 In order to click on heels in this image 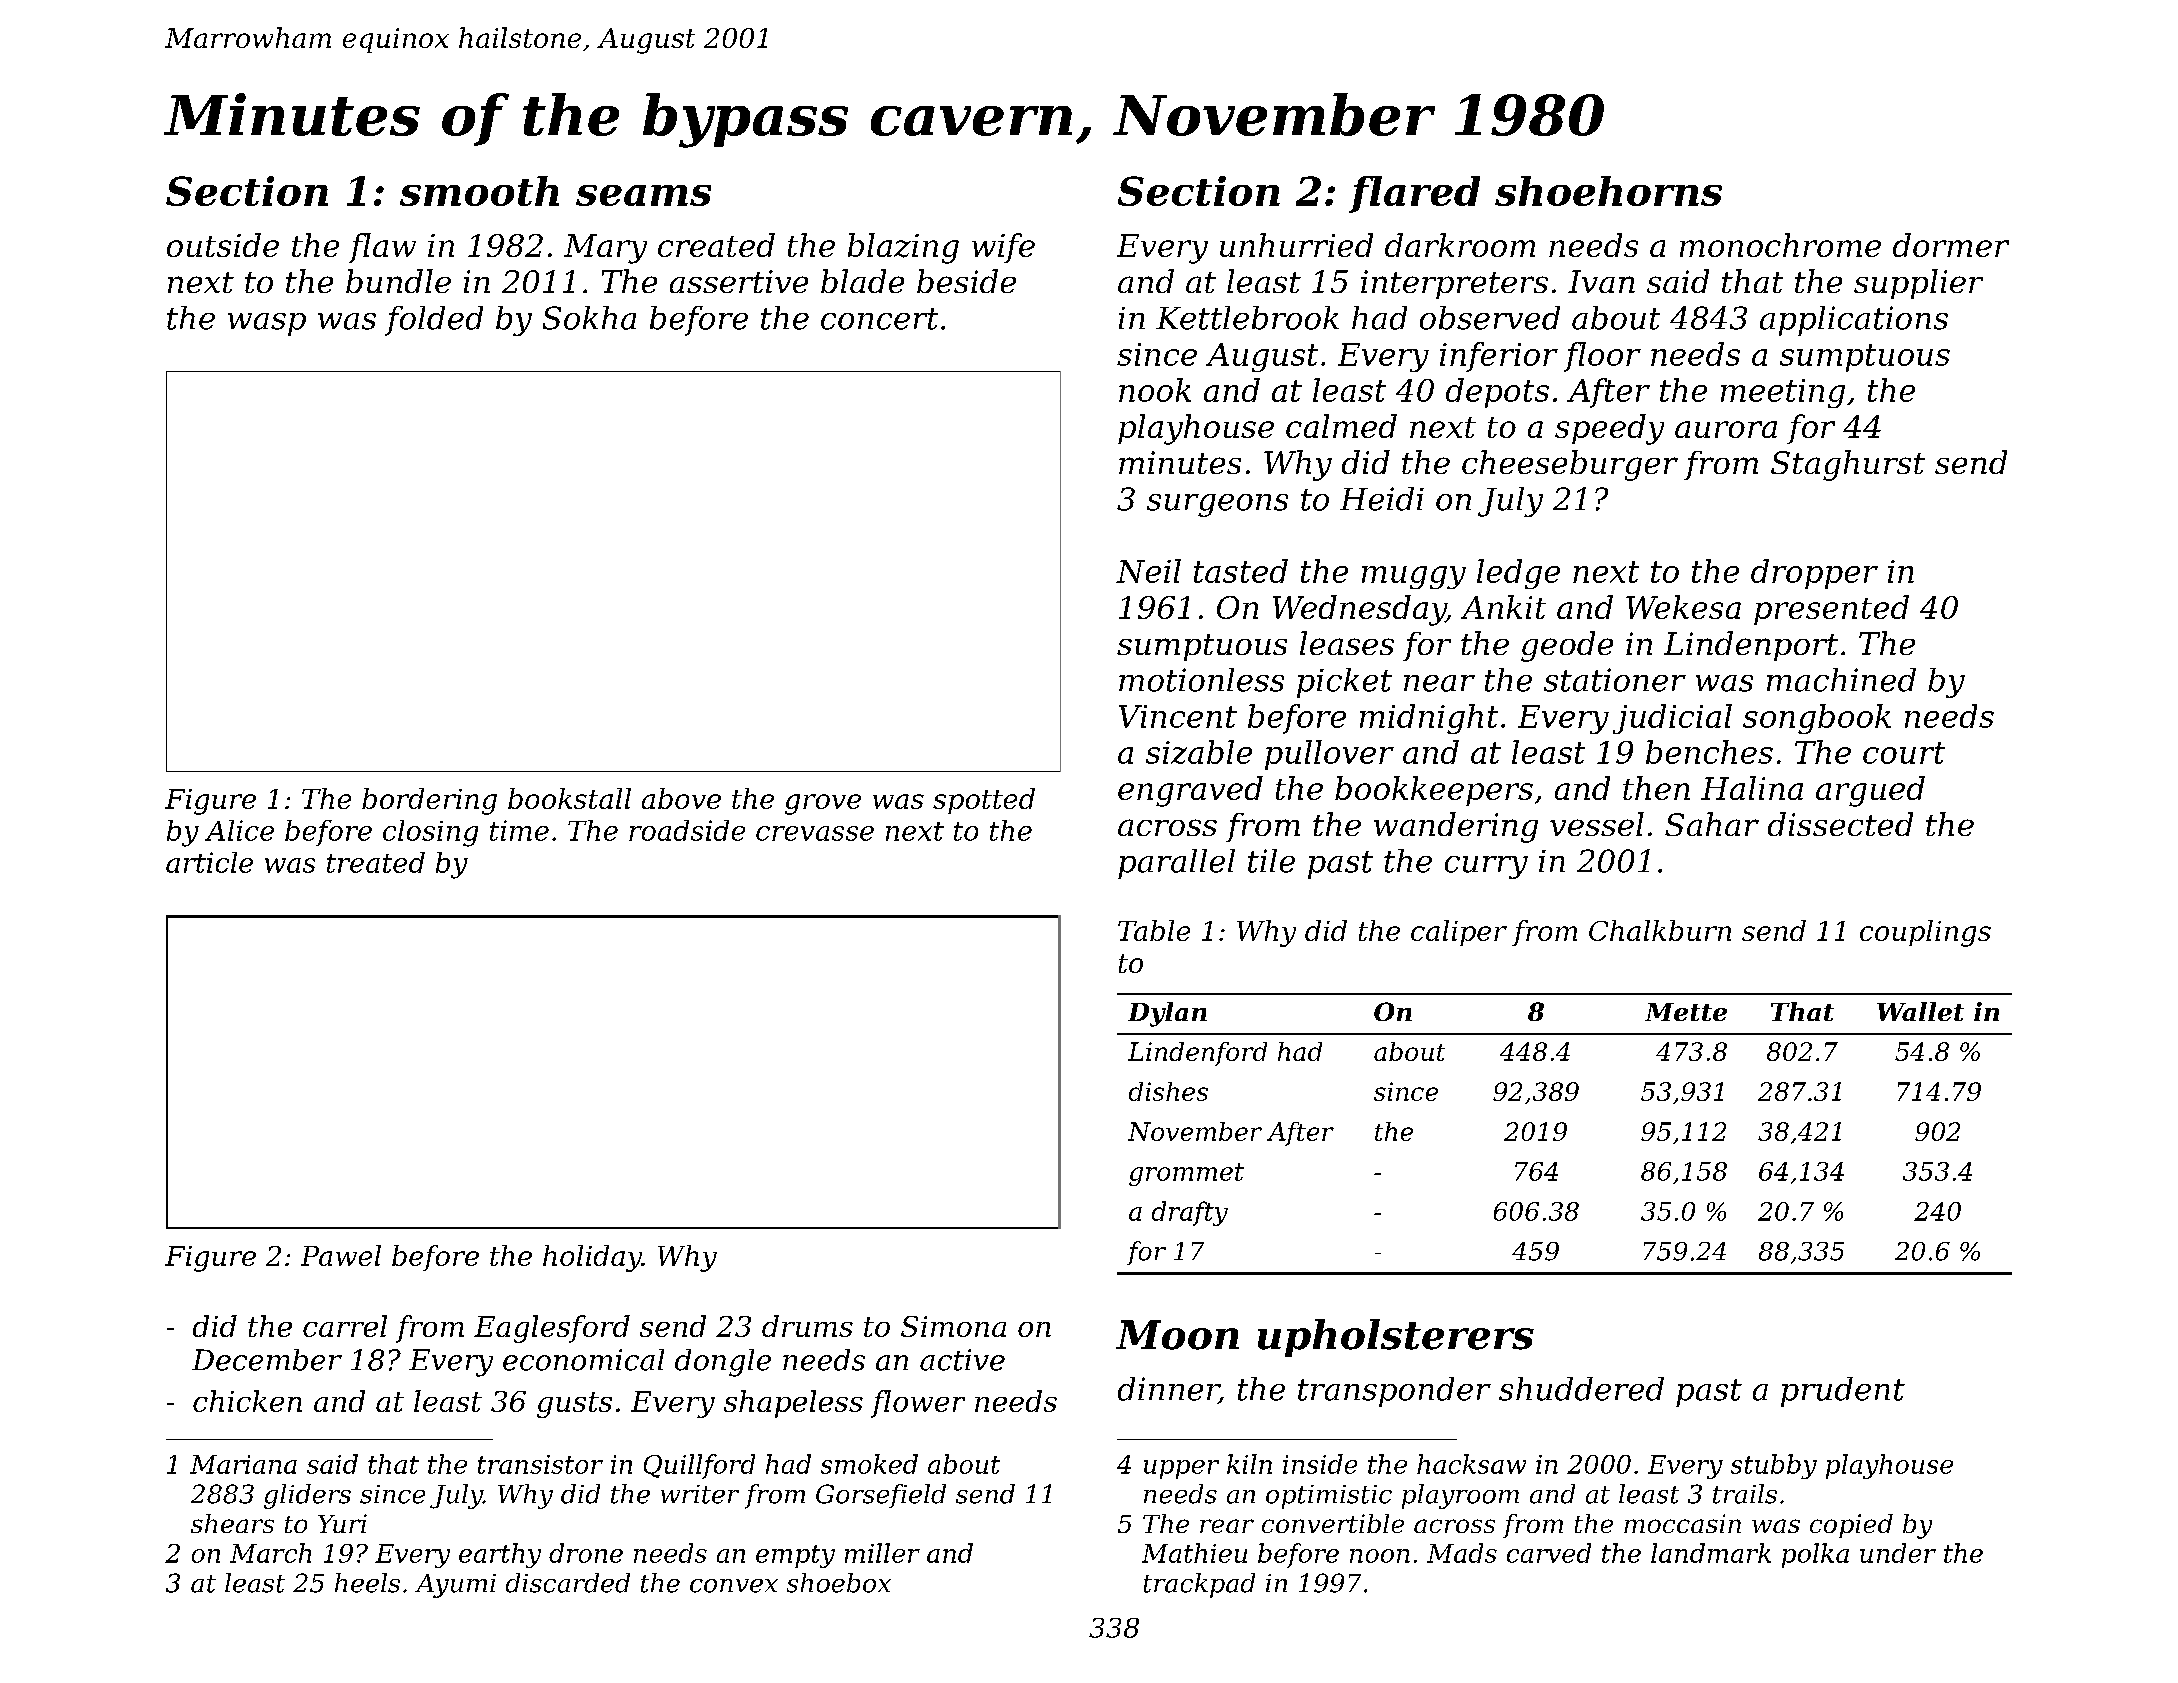, I will do `click(367, 1583)`.
